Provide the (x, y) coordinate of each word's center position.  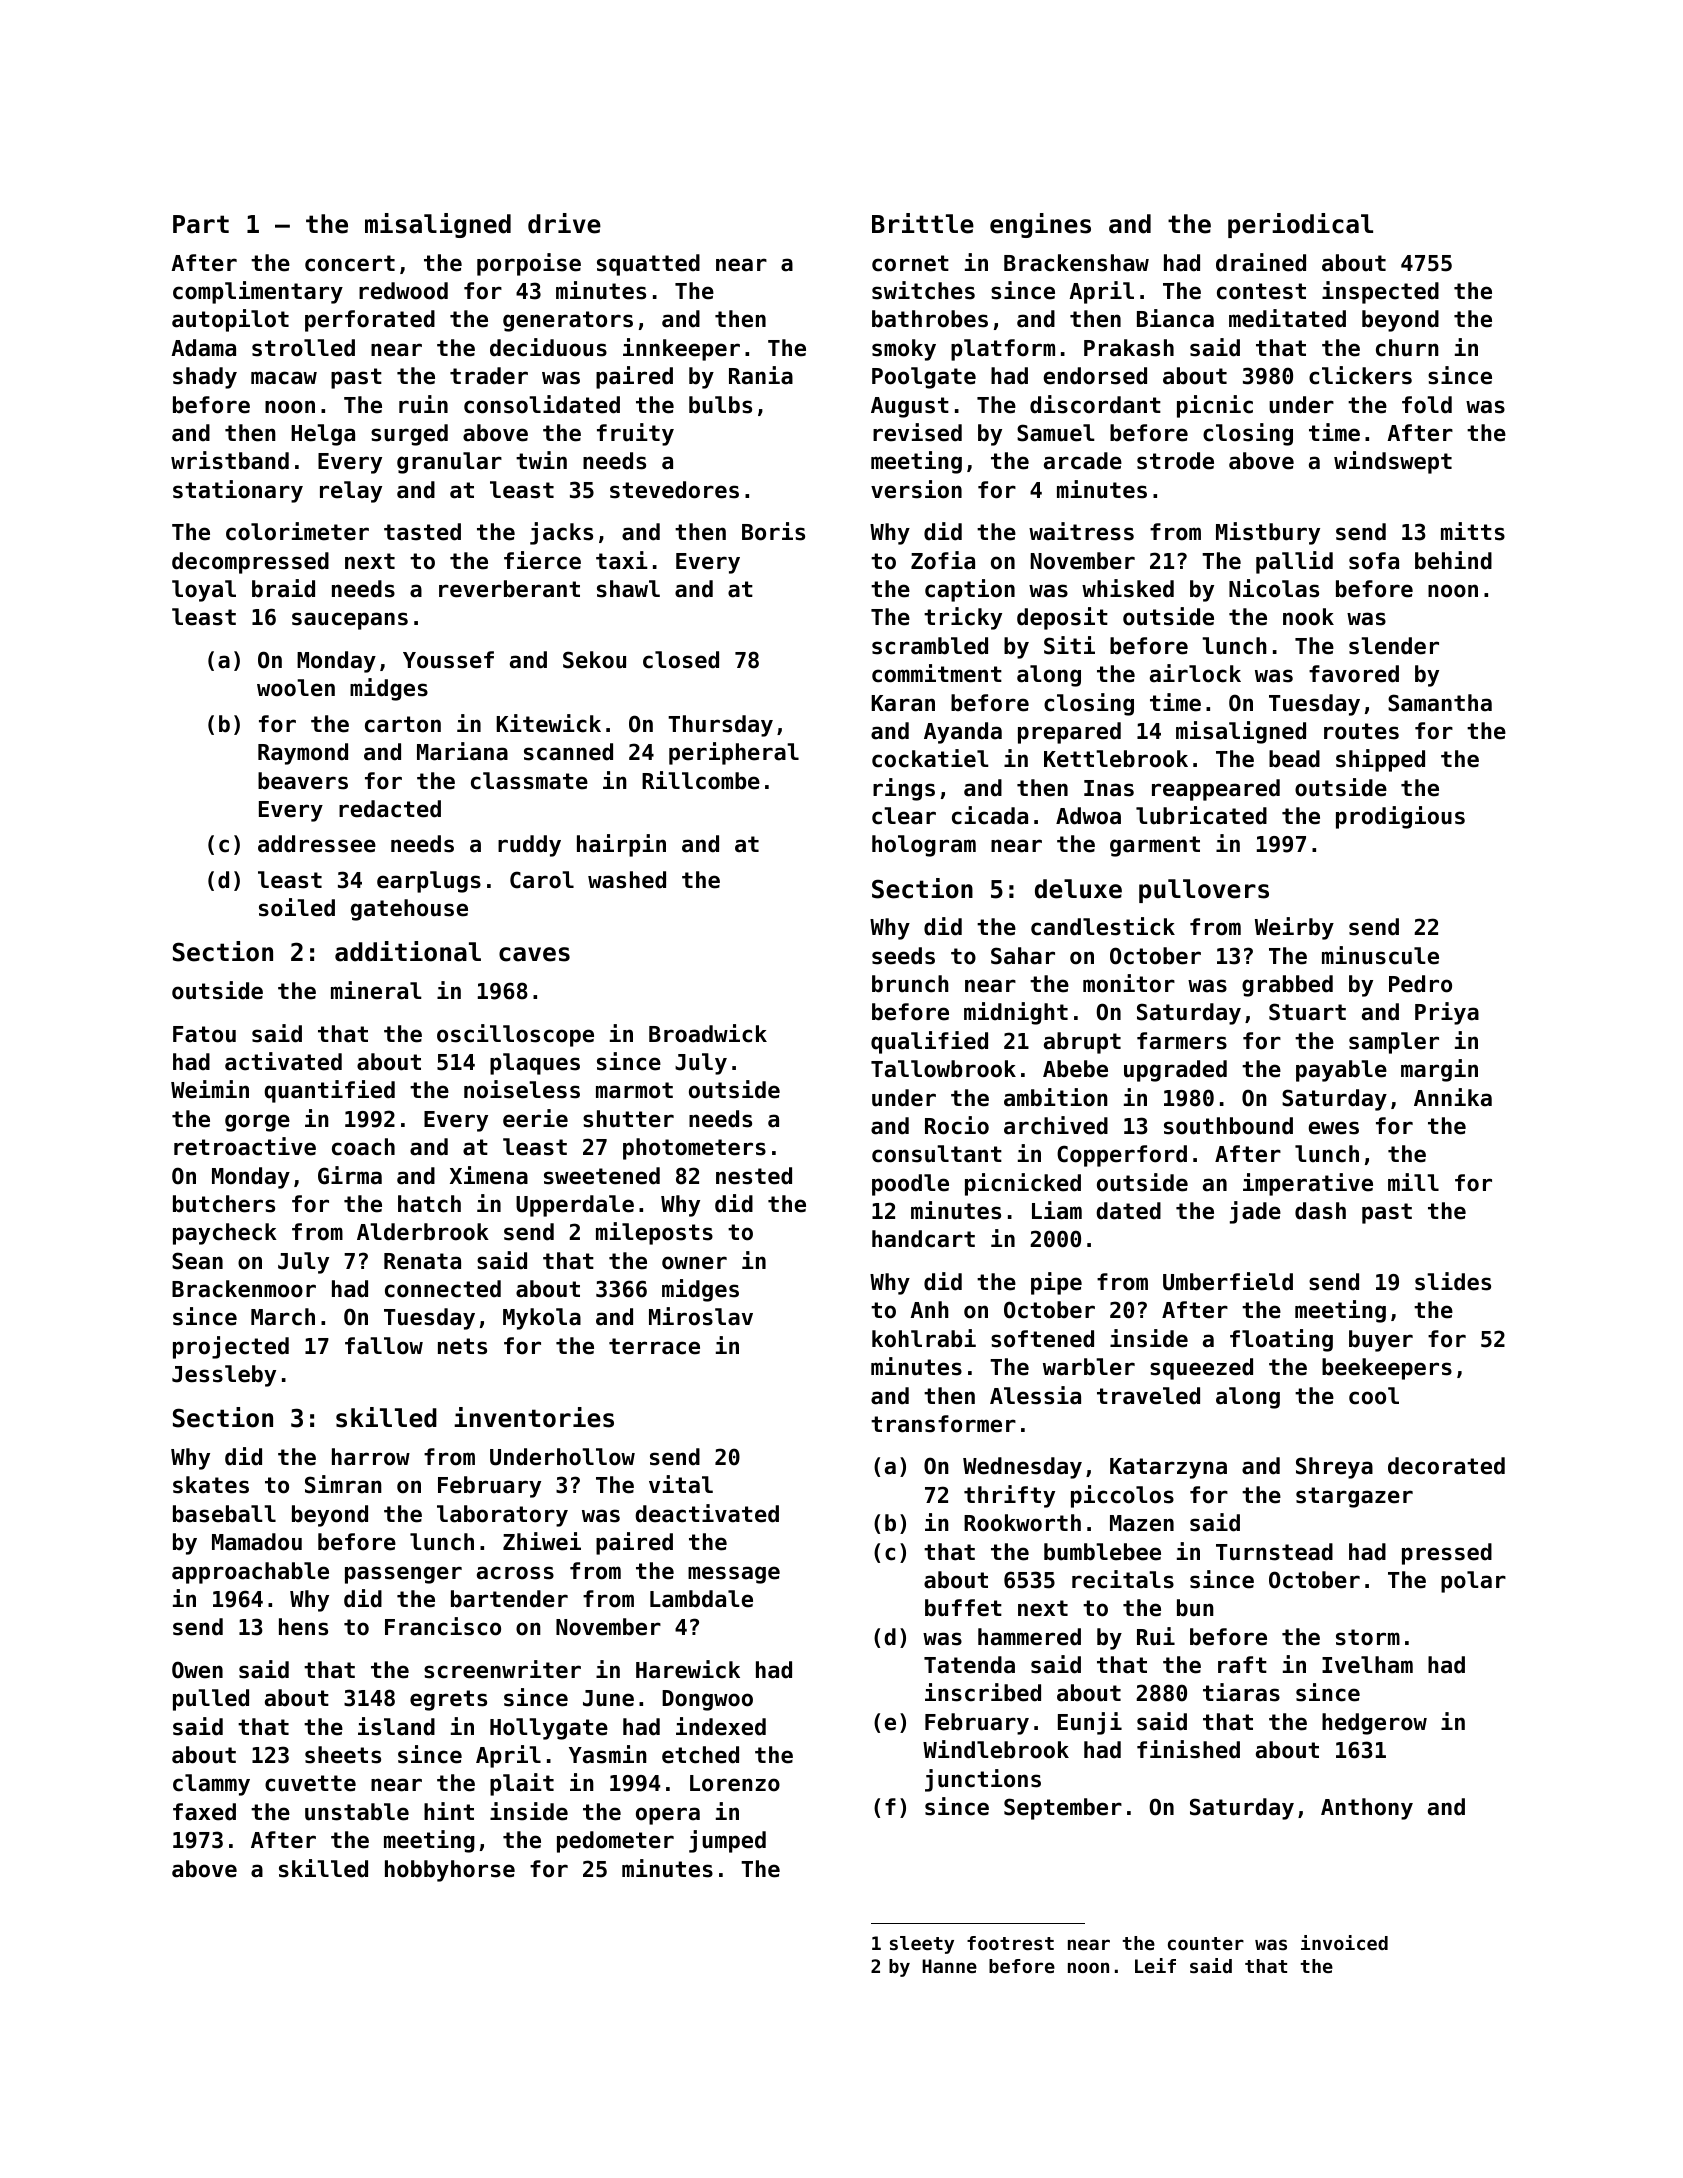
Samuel (1056, 433)
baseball (224, 1514)
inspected (1380, 292)
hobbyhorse (450, 1871)
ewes (1334, 1128)
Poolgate (924, 378)
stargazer (1354, 1497)
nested (754, 1176)
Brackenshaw (1076, 263)
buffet (963, 1608)
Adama (203, 348)
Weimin (210, 1089)
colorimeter (297, 531)
